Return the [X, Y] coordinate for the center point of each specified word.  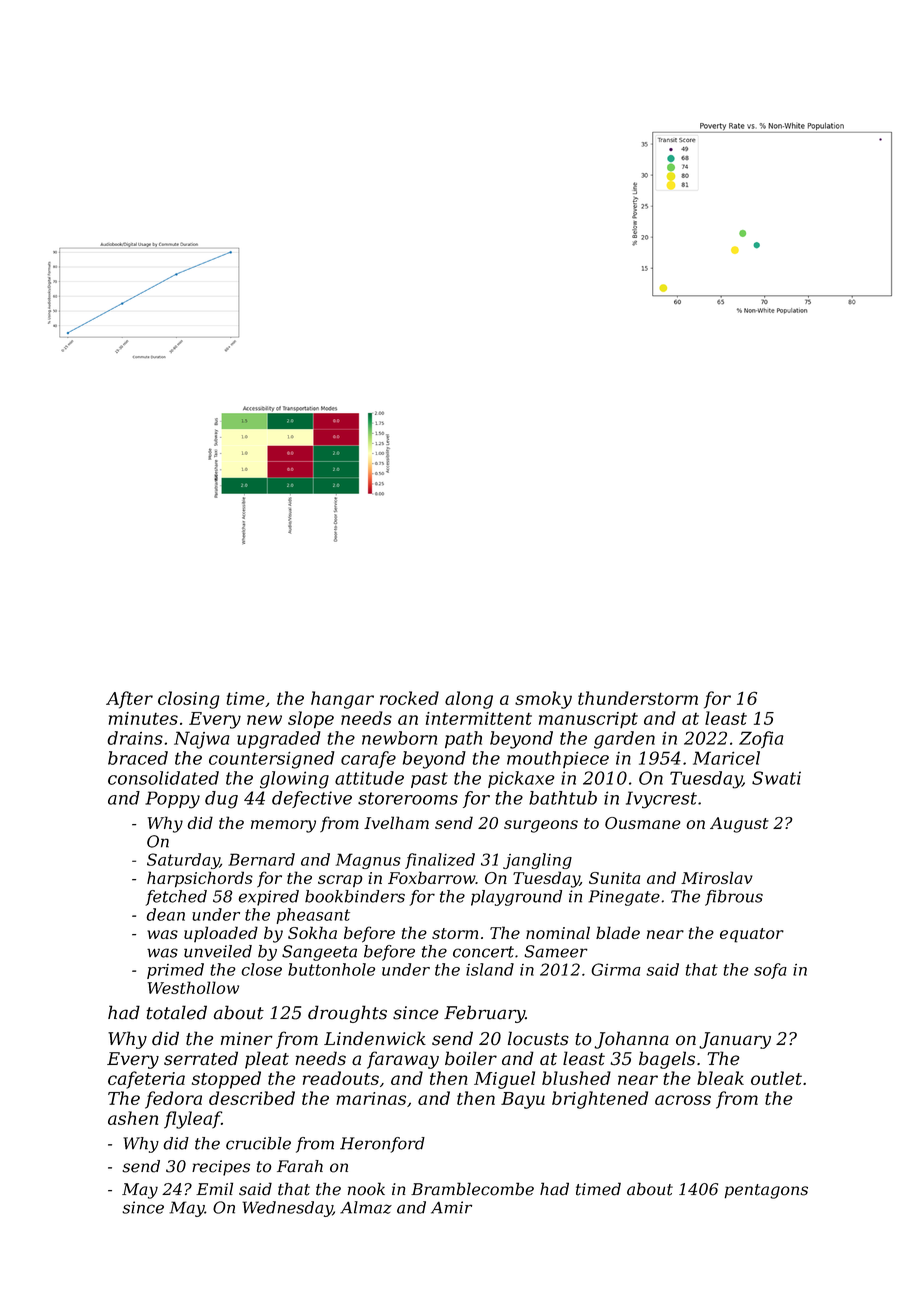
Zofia [761, 740]
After [129, 700]
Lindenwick [375, 1038]
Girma [615, 969]
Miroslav [717, 877]
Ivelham [396, 822]
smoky [543, 700]
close [261, 969]
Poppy [172, 800]
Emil [214, 1188]
